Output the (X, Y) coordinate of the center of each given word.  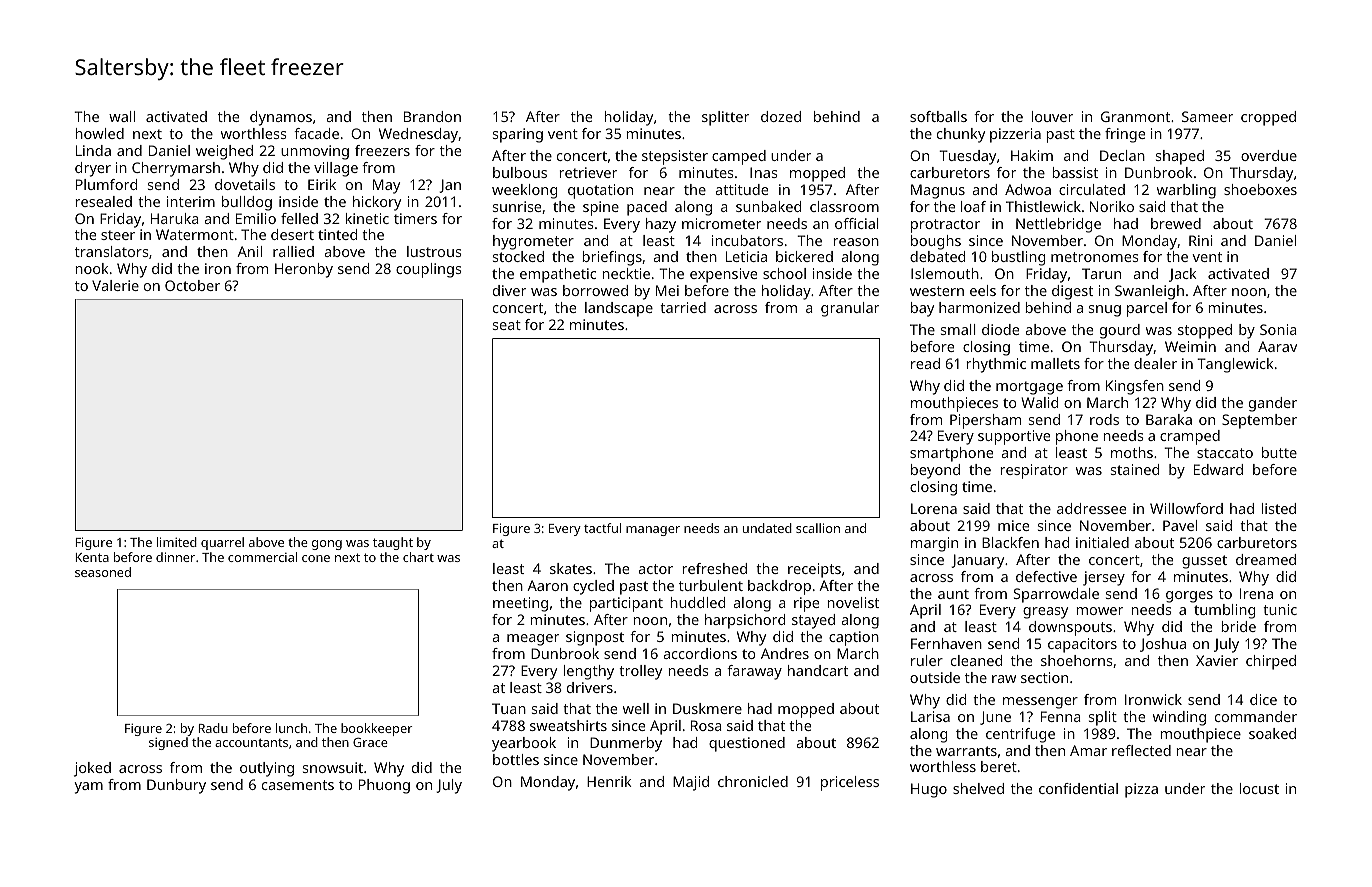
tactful (602, 528)
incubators (747, 240)
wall (122, 116)
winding (1179, 718)
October (192, 285)
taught (393, 543)
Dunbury (176, 786)
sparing (518, 135)
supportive (1014, 437)
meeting (520, 604)
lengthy (588, 672)
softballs (938, 116)
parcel (1147, 309)
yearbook (524, 744)
